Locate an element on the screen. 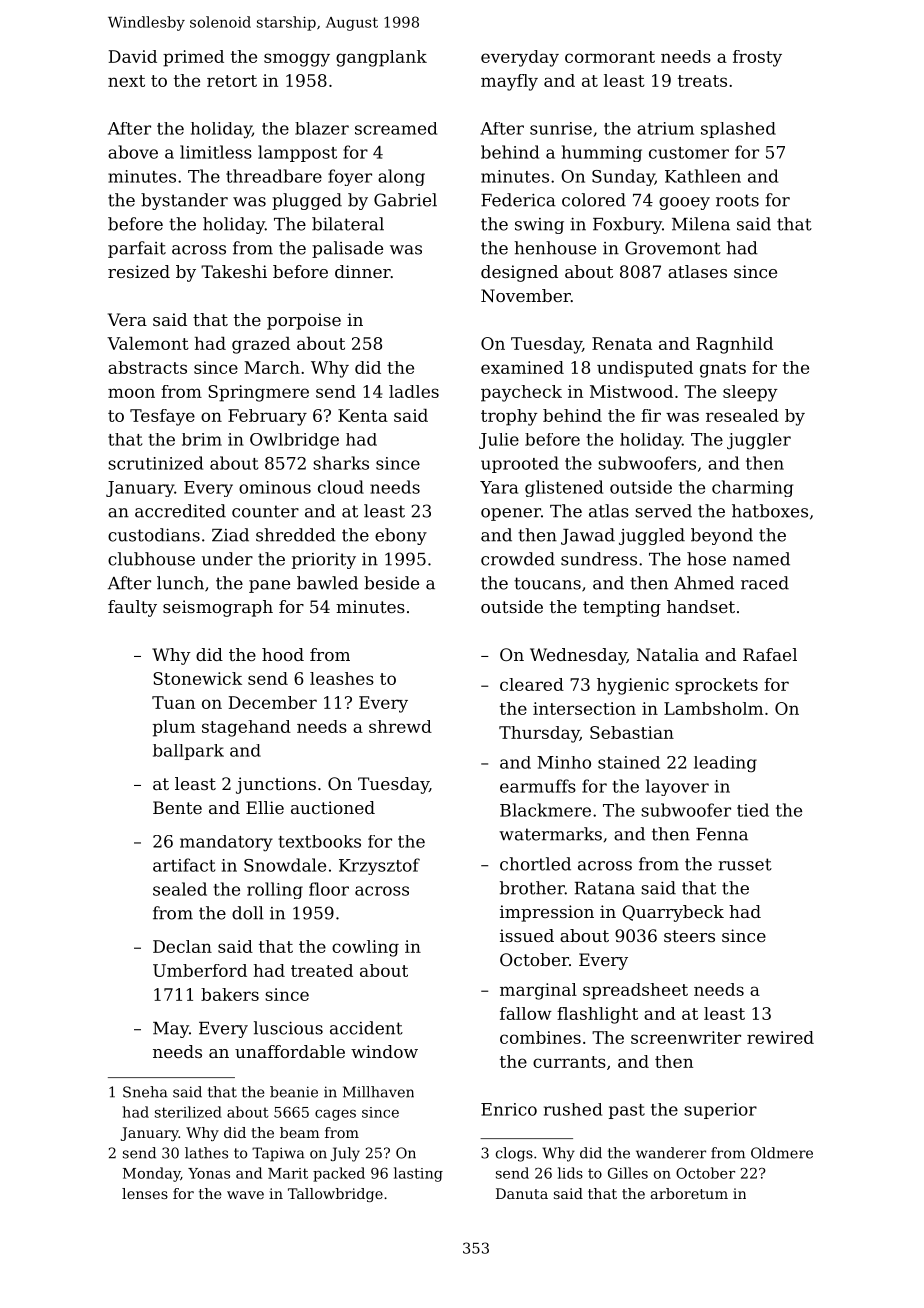 The height and width of the screenshot is (1308, 924). rewired is located at coordinates (780, 1037).
